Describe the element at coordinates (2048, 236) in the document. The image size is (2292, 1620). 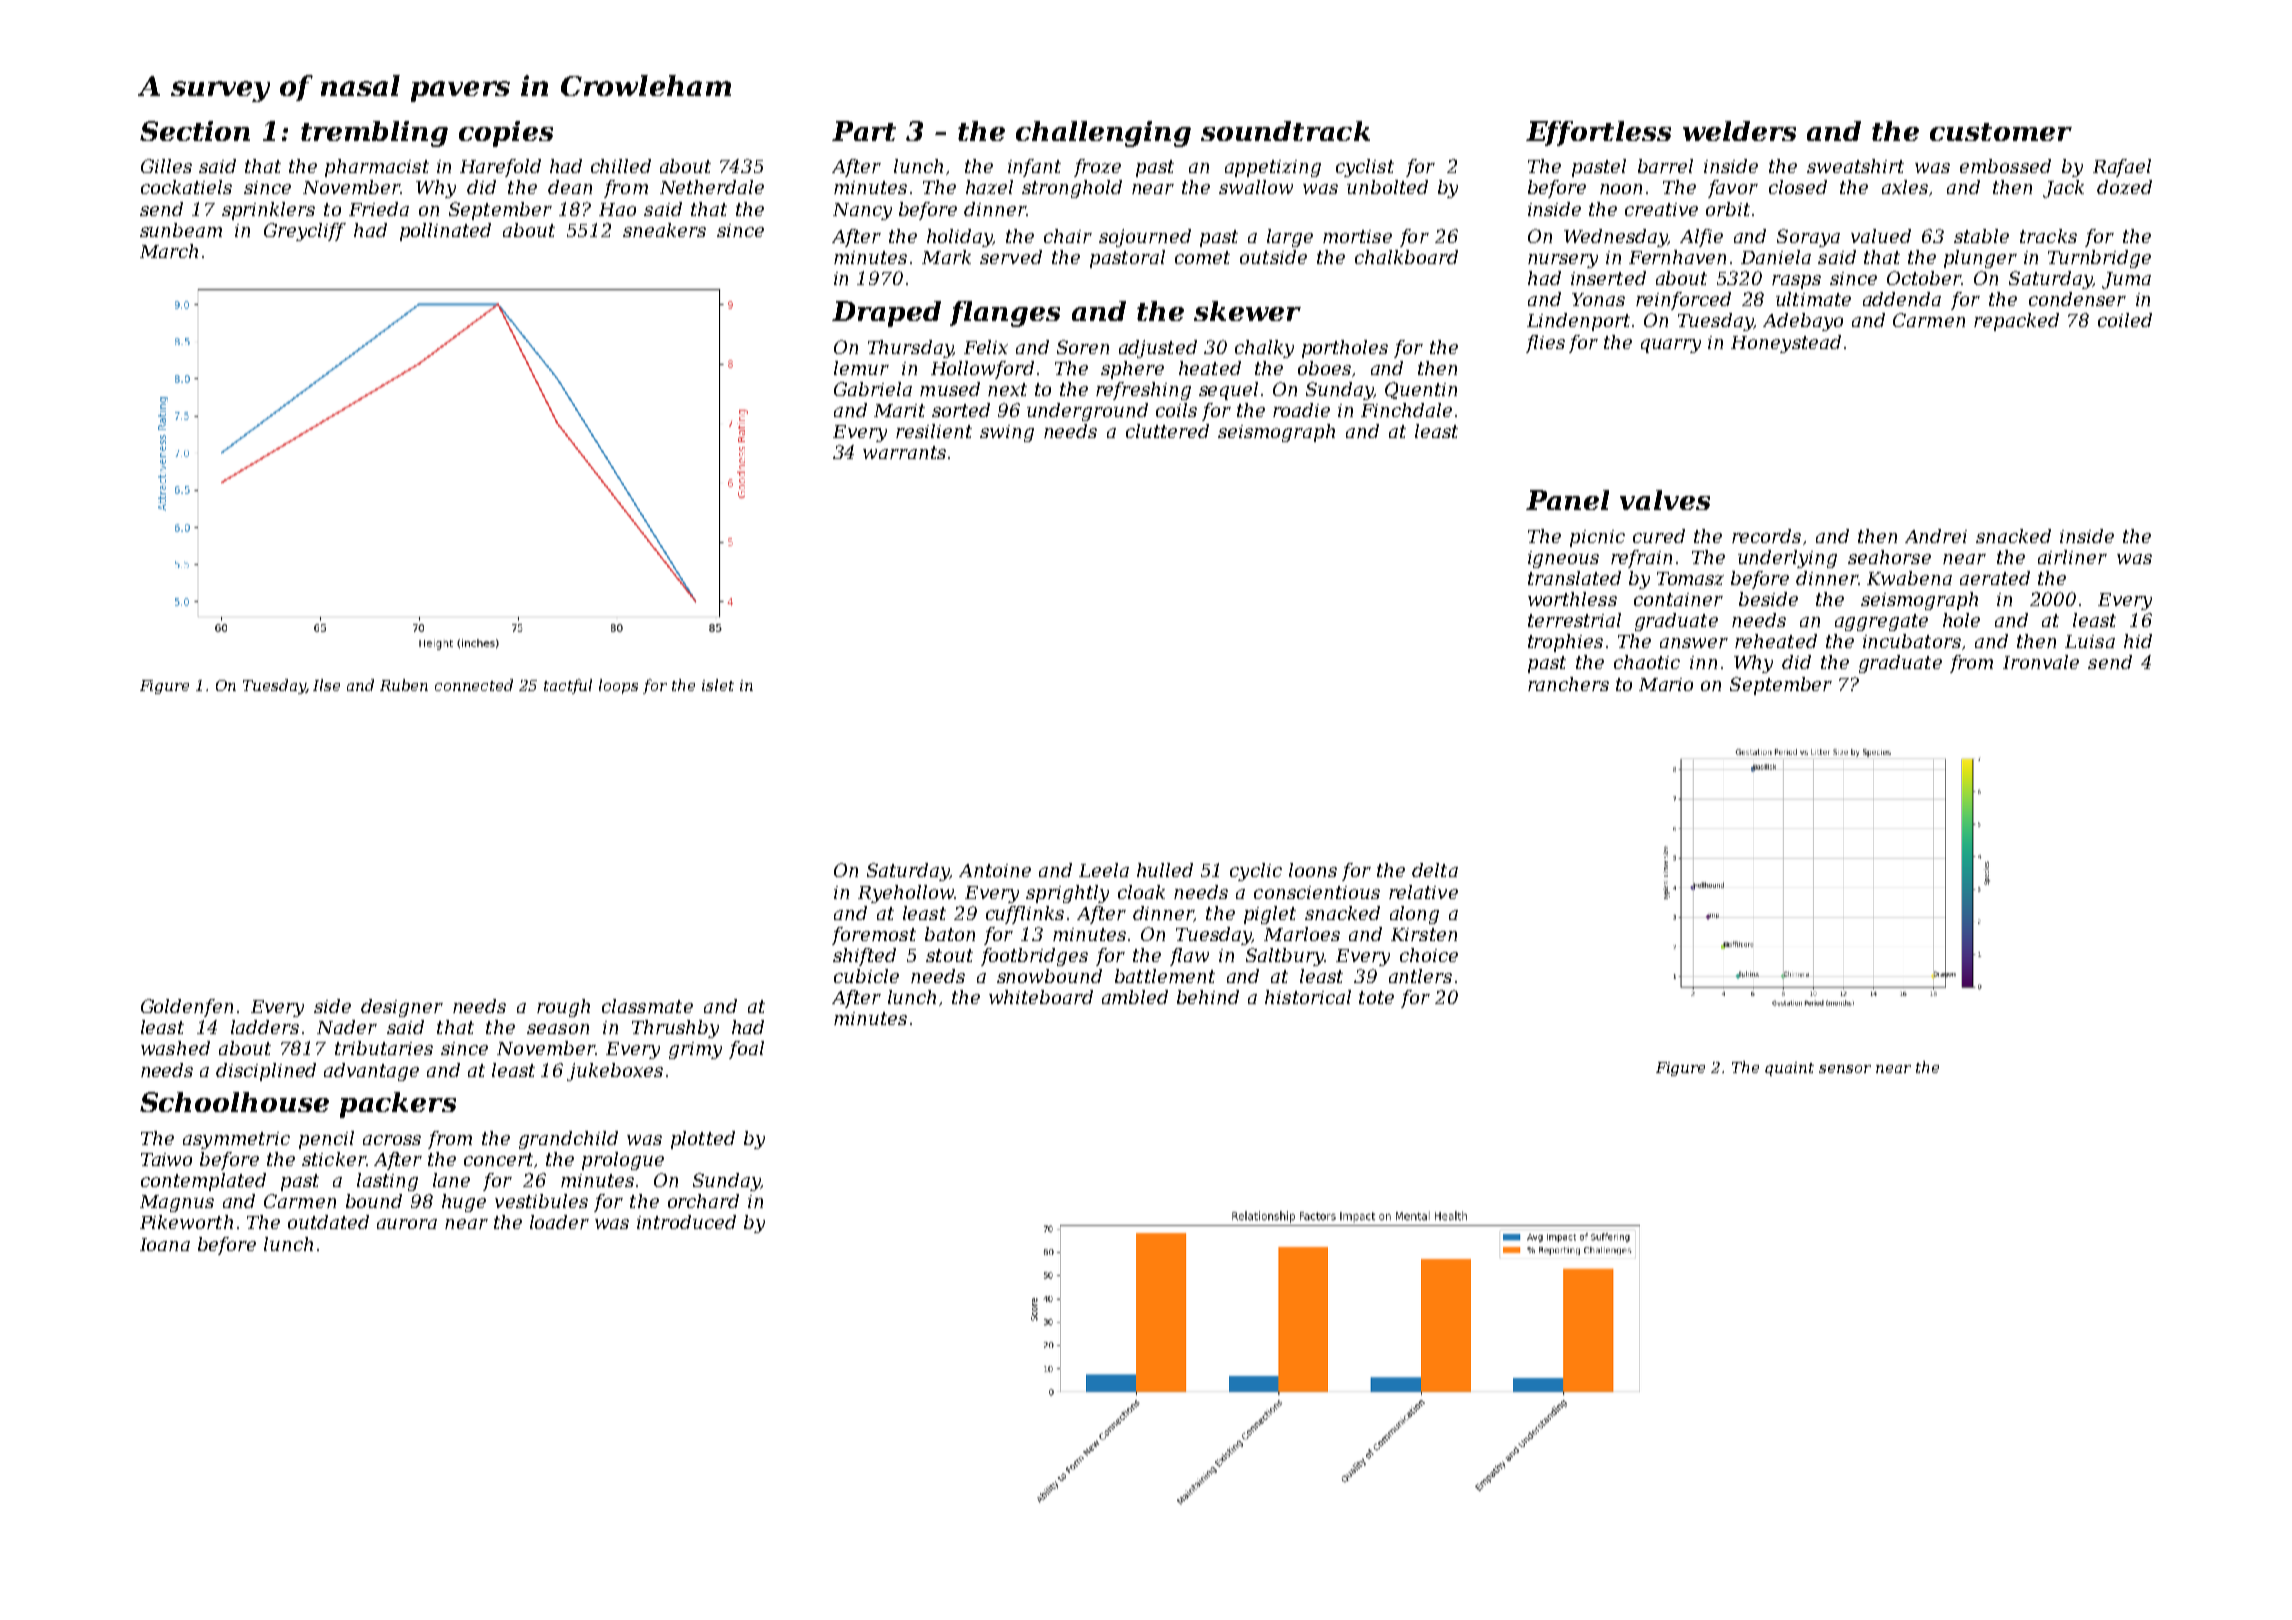
I see `tracks` at that location.
